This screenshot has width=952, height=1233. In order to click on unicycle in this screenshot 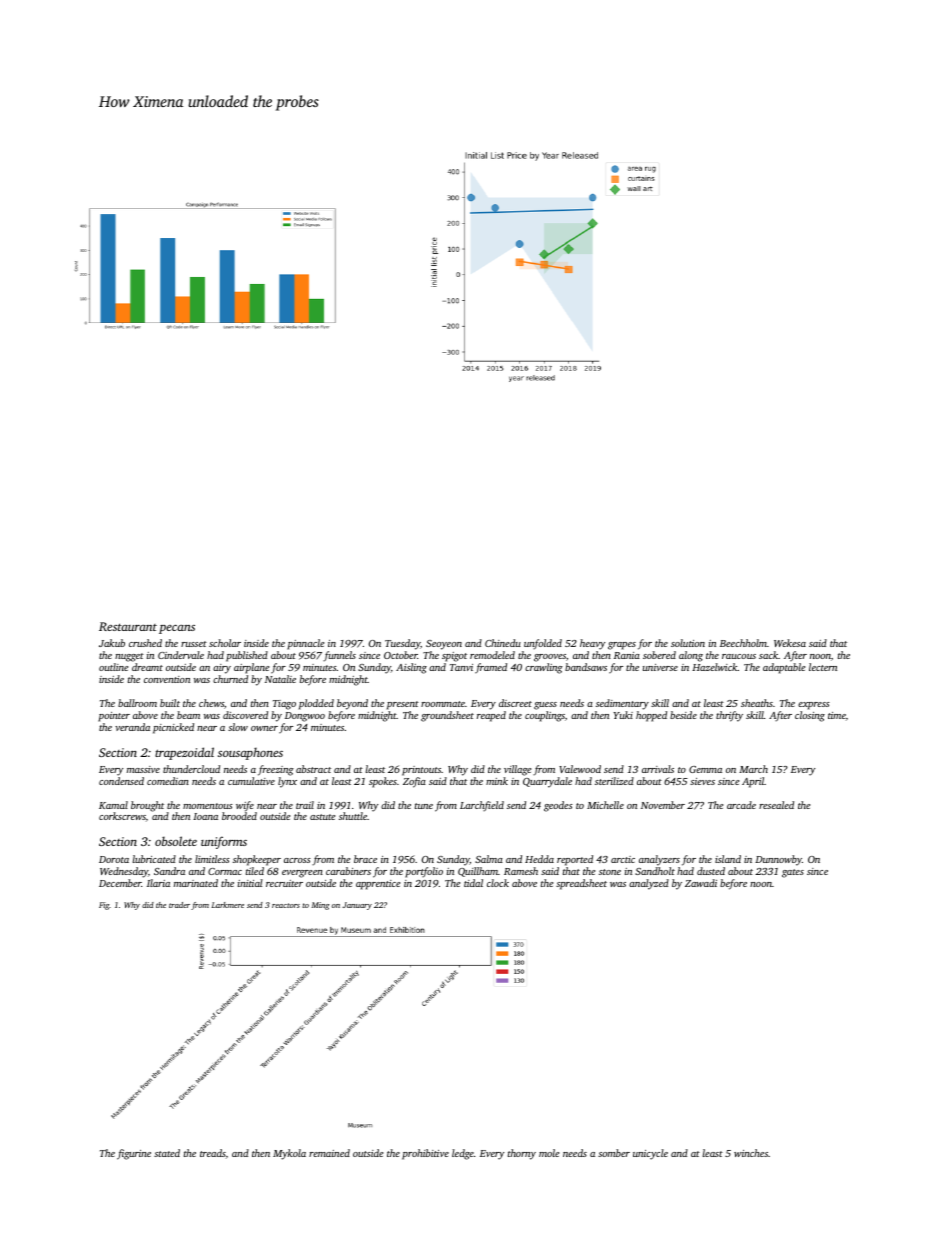, I will do `click(650, 1154)`.
